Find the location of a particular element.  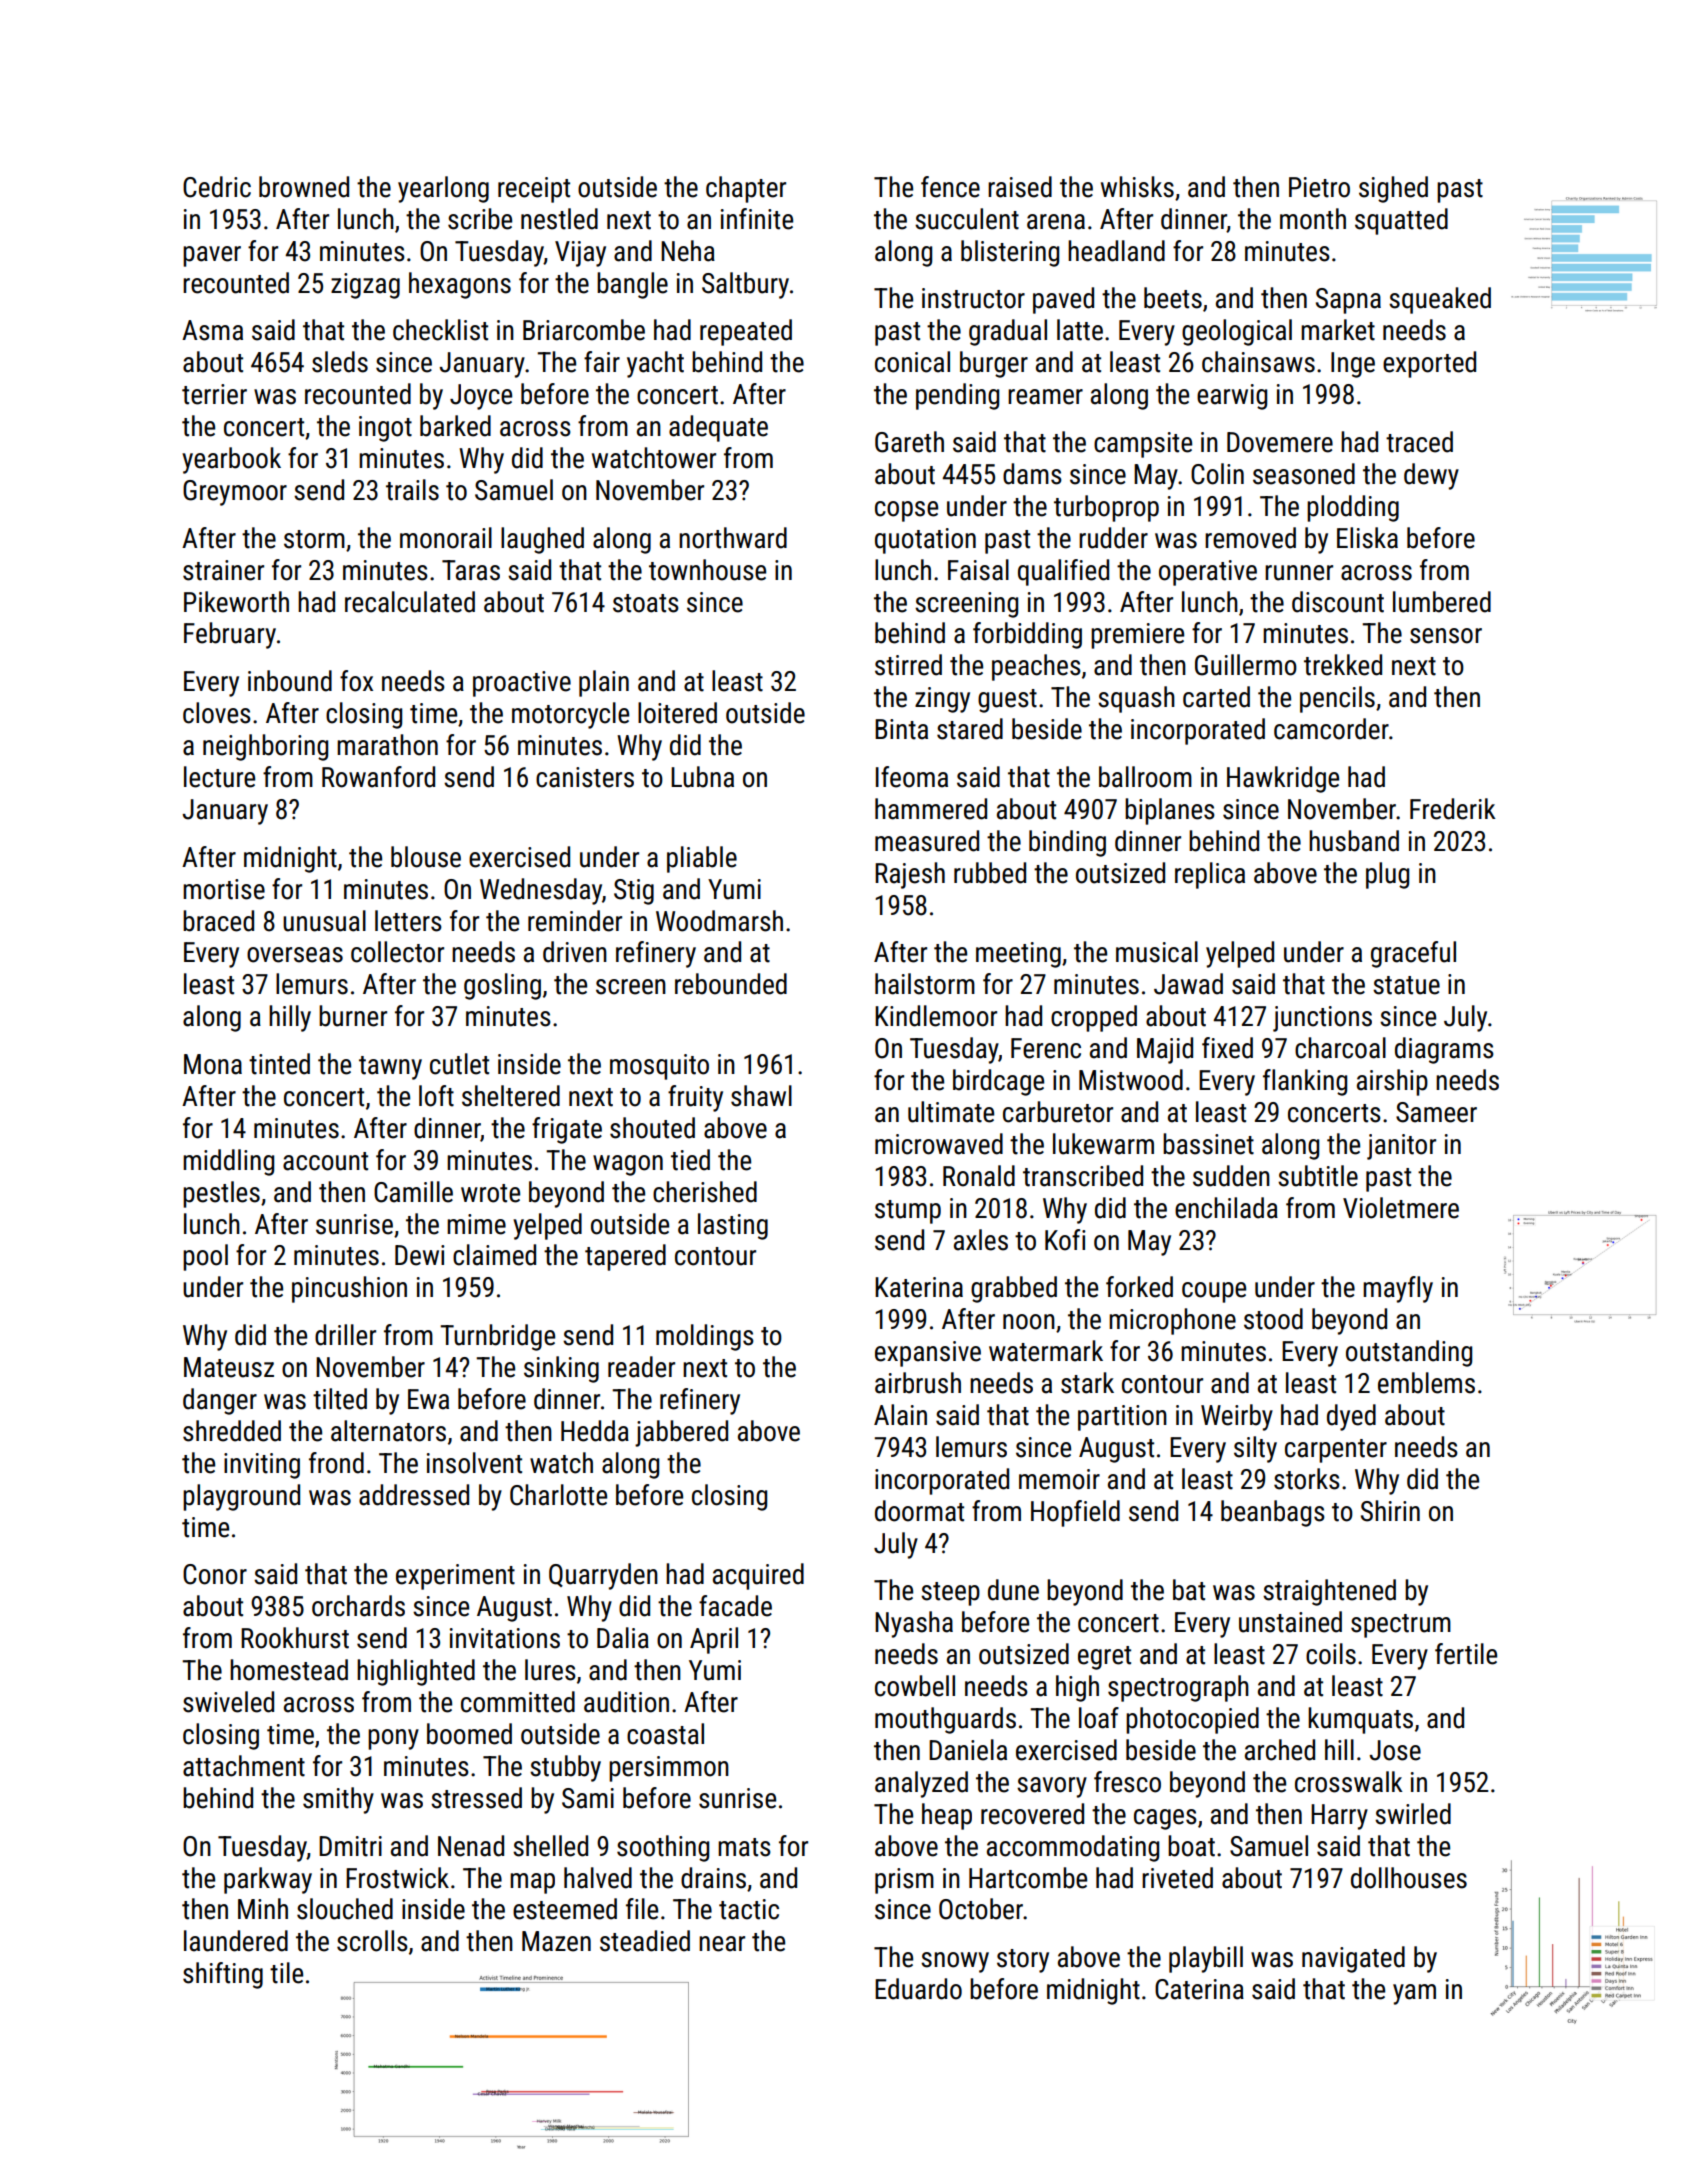

Violetmere is located at coordinates (1401, 1208).
